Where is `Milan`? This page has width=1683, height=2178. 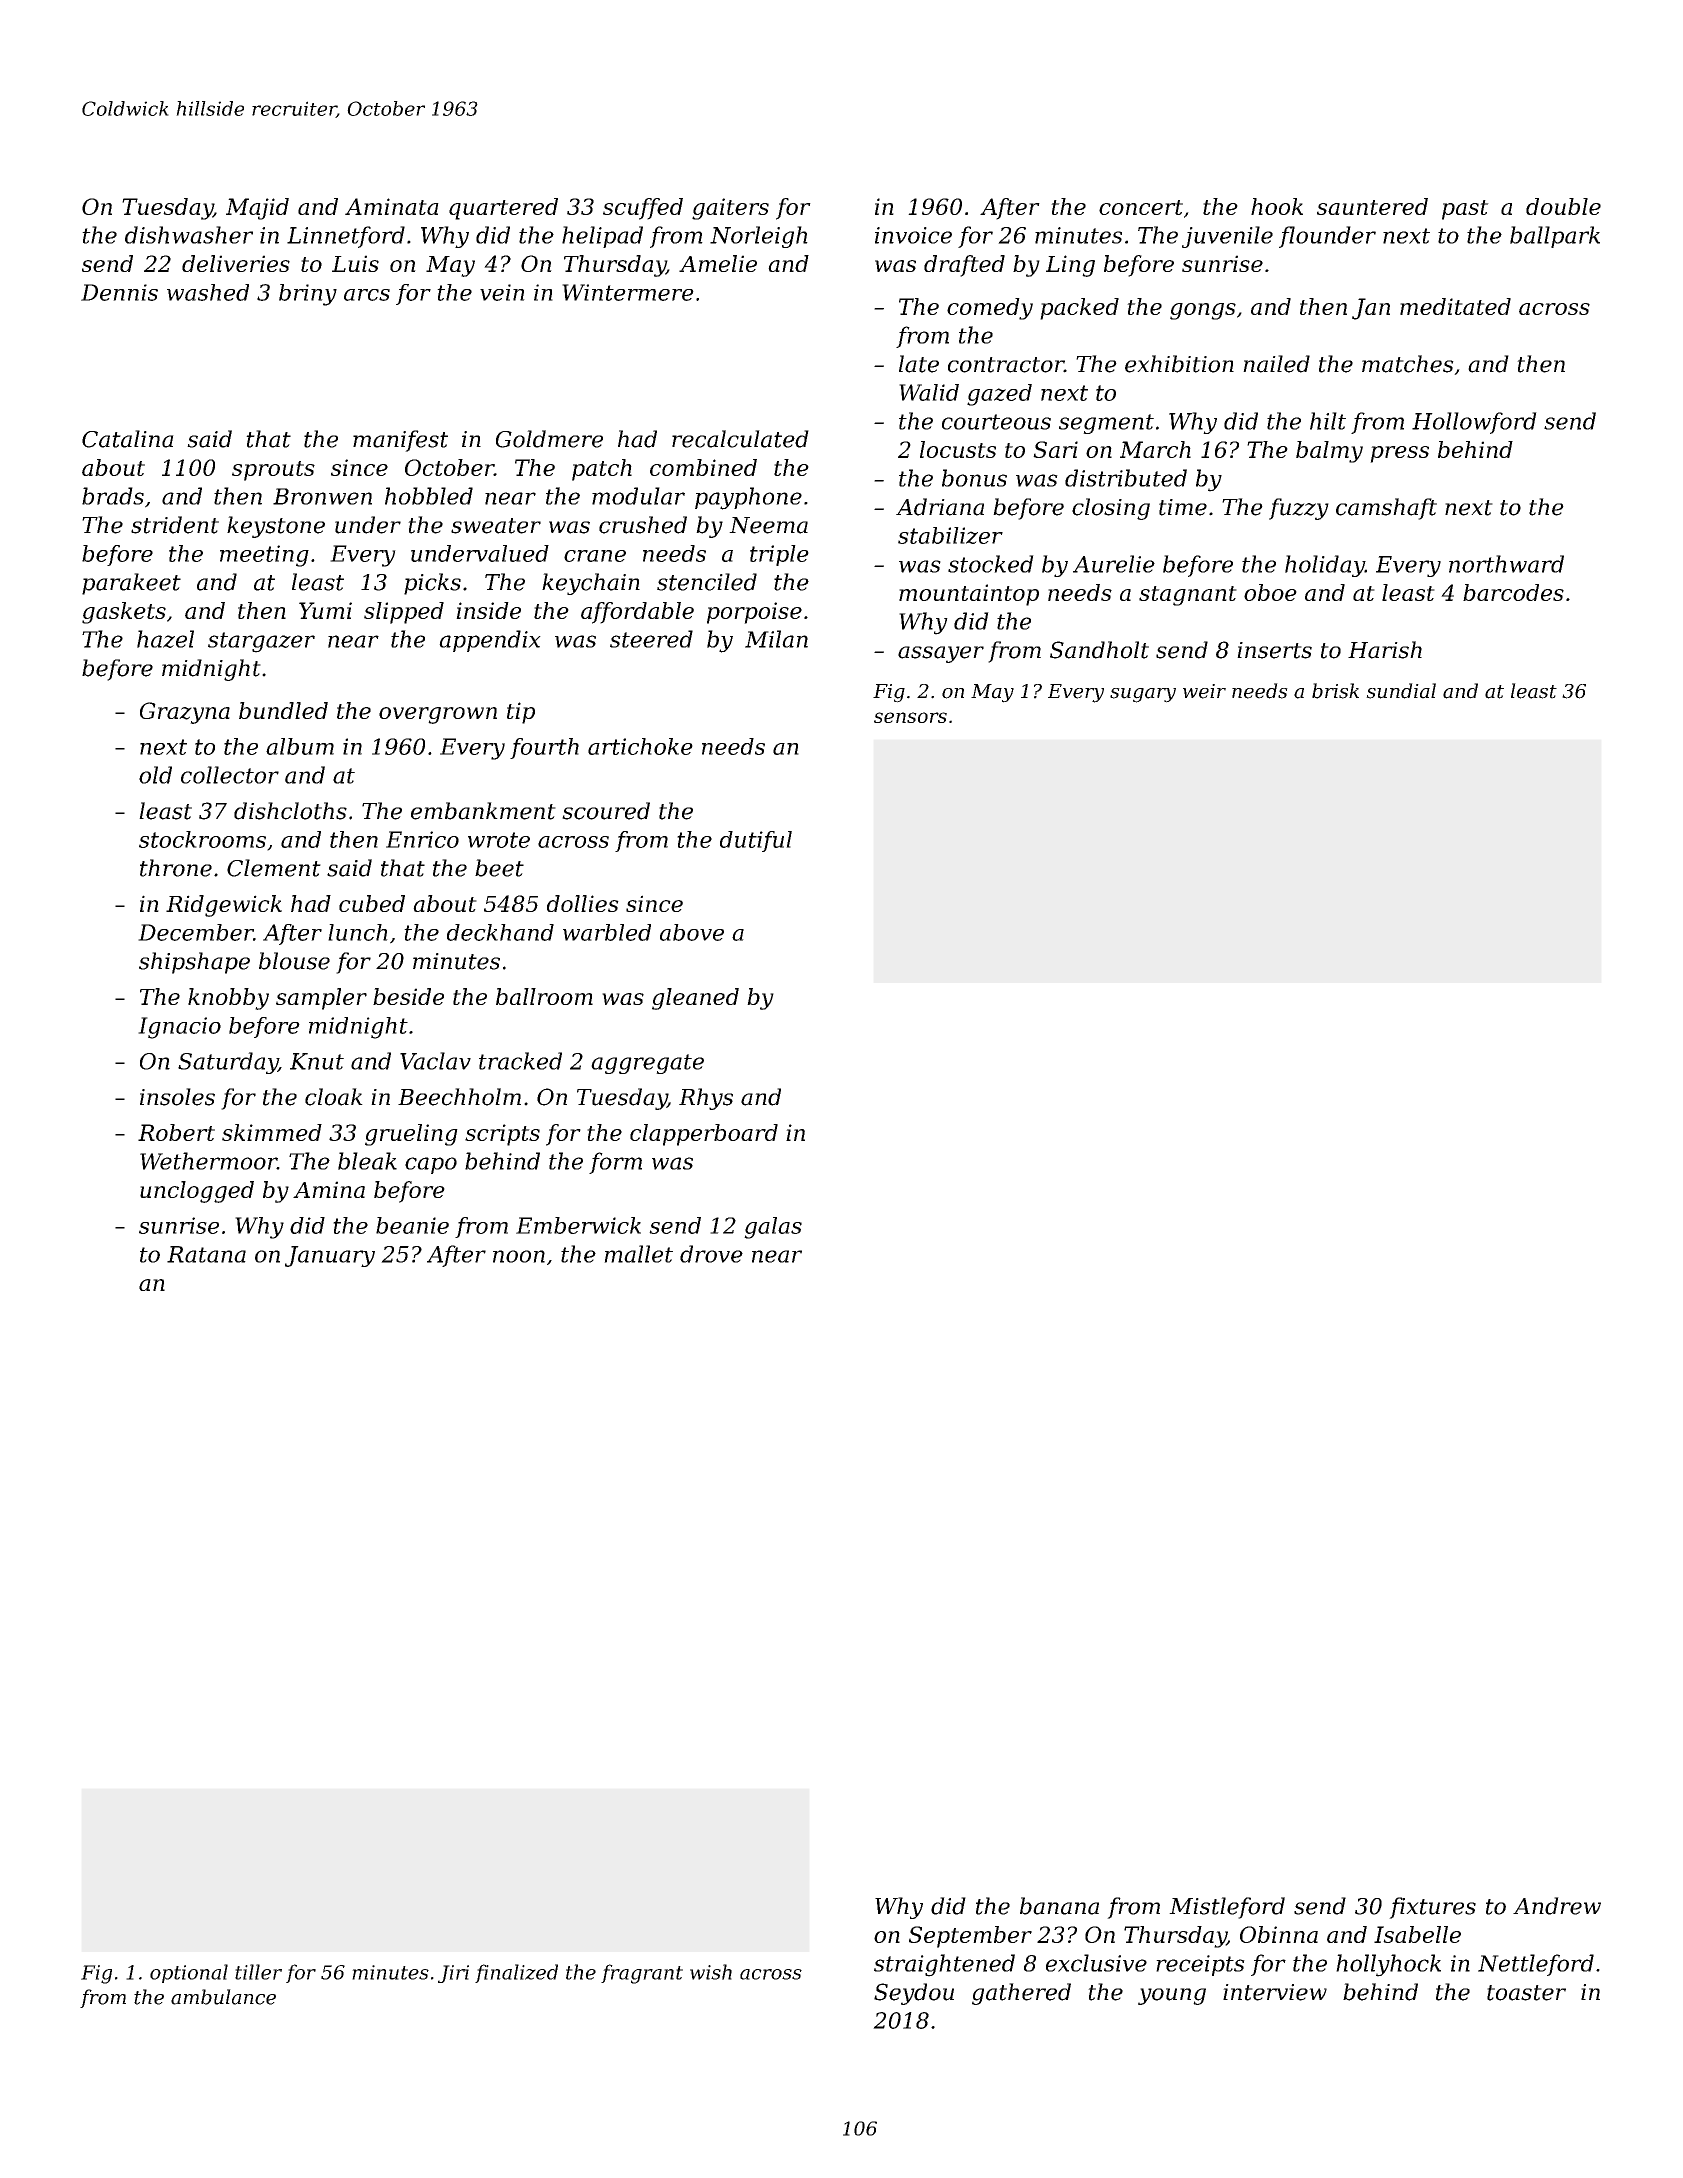
Milan is located at coordinates (776, 639).
